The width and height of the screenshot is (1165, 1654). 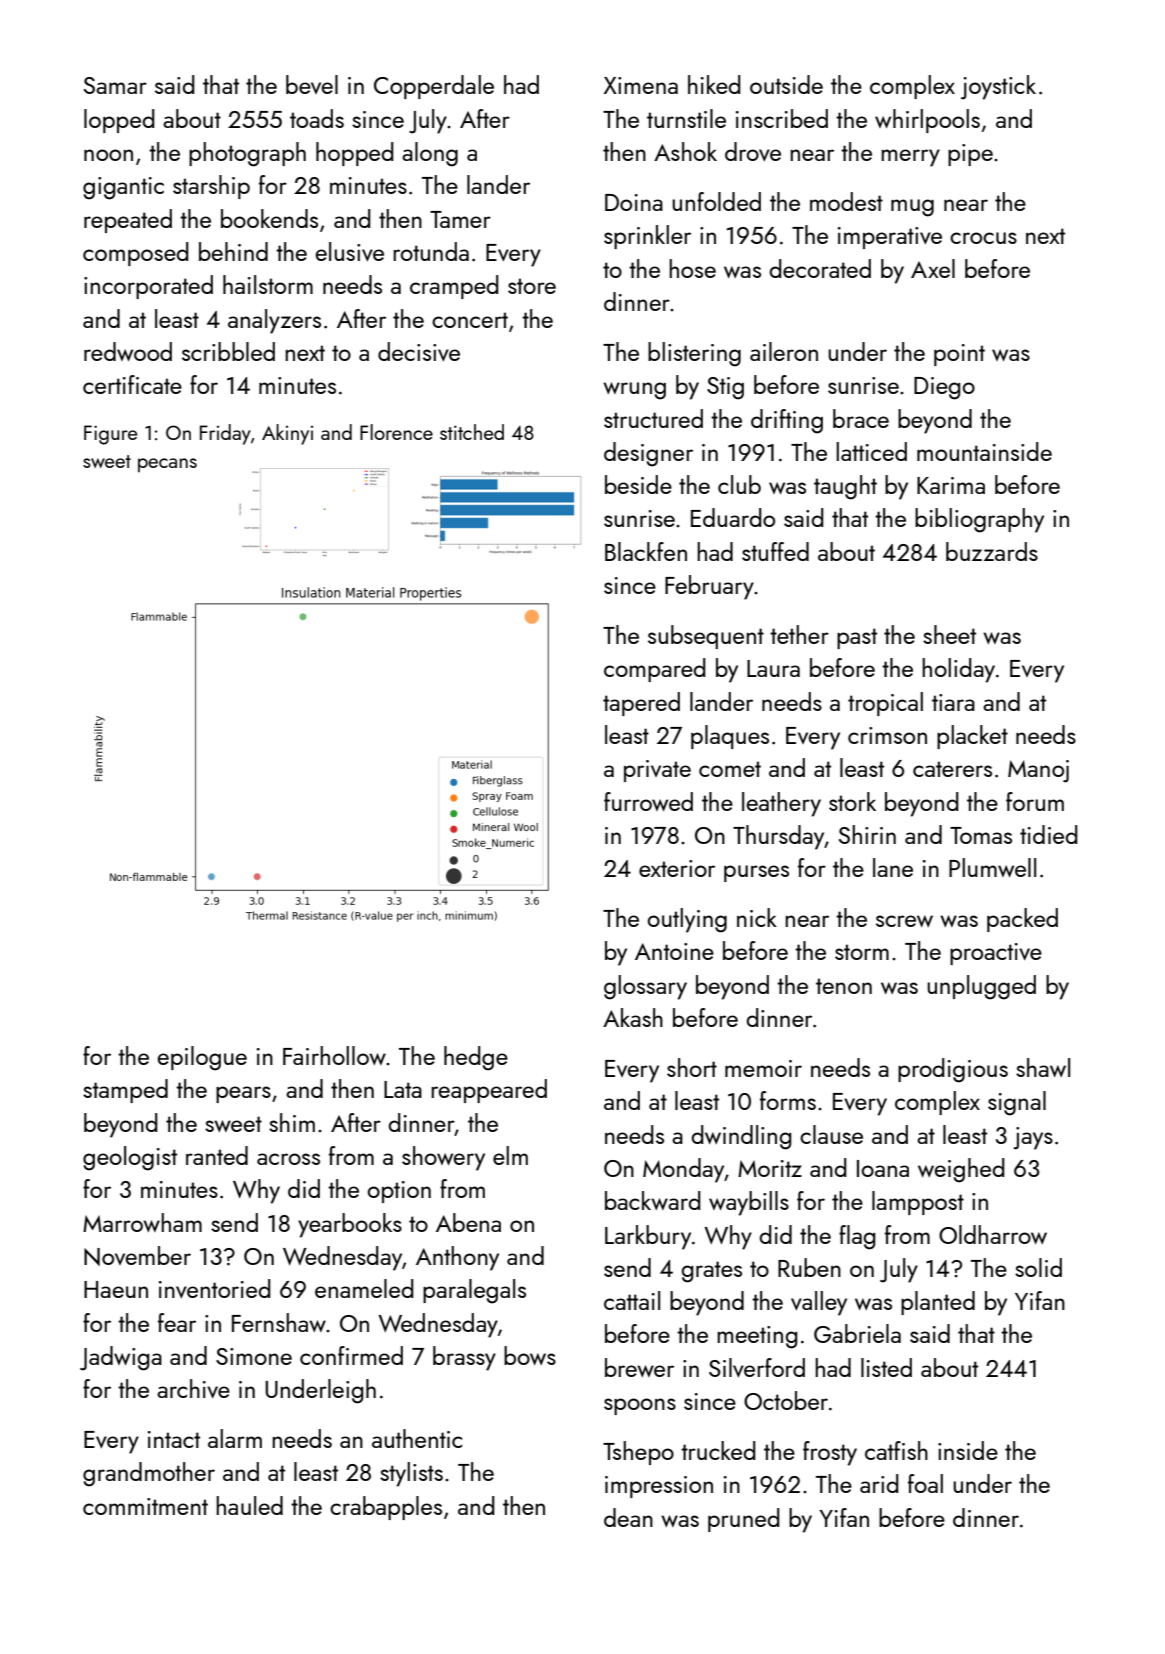 I want to click on starship, so click(x=211, y=187).
